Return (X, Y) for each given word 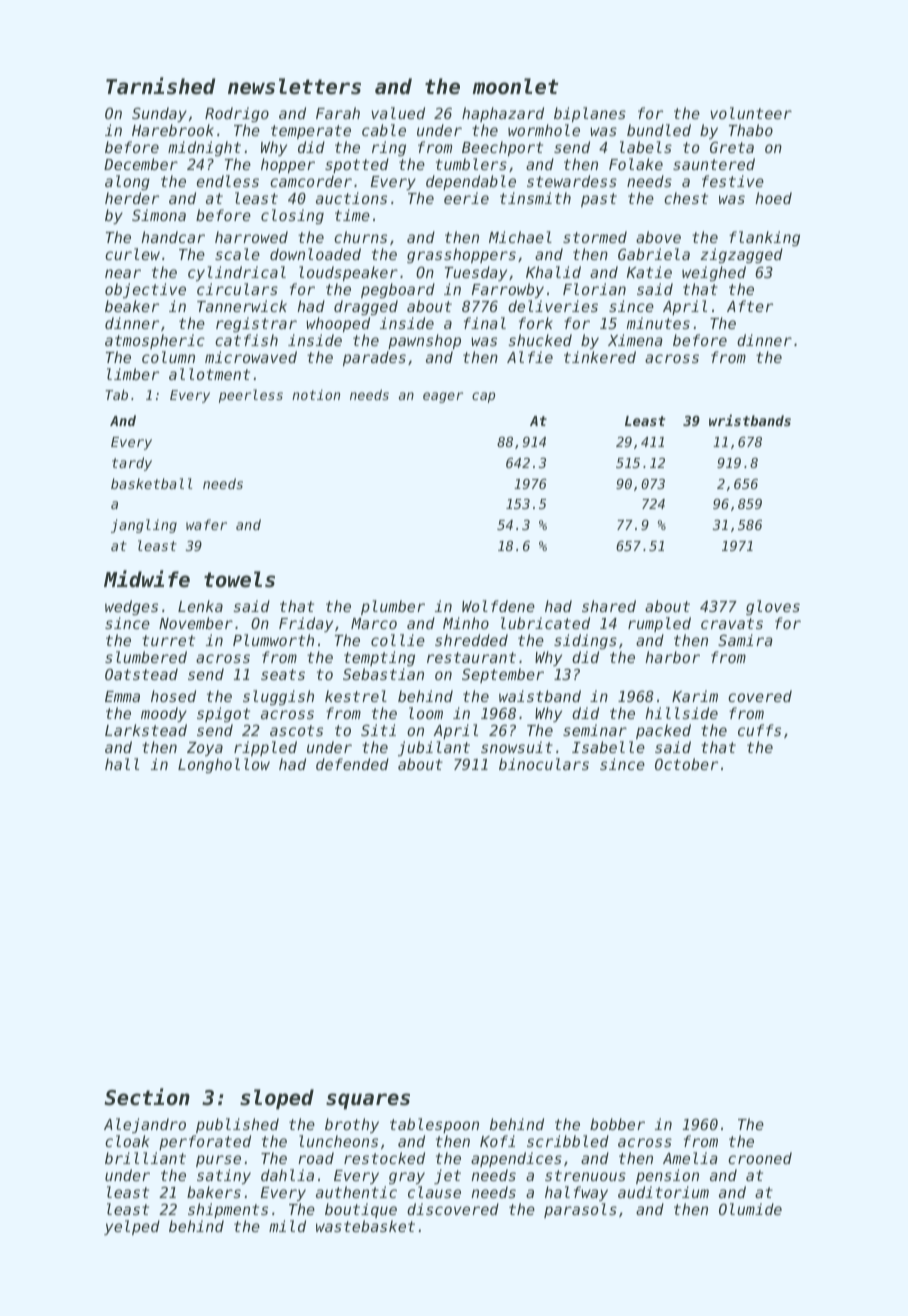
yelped (132, 1227)
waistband (540, 696)
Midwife (147, 579)
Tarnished (160, 86)
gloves (773, 607)
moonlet (516, 86)
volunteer (751, 113)
